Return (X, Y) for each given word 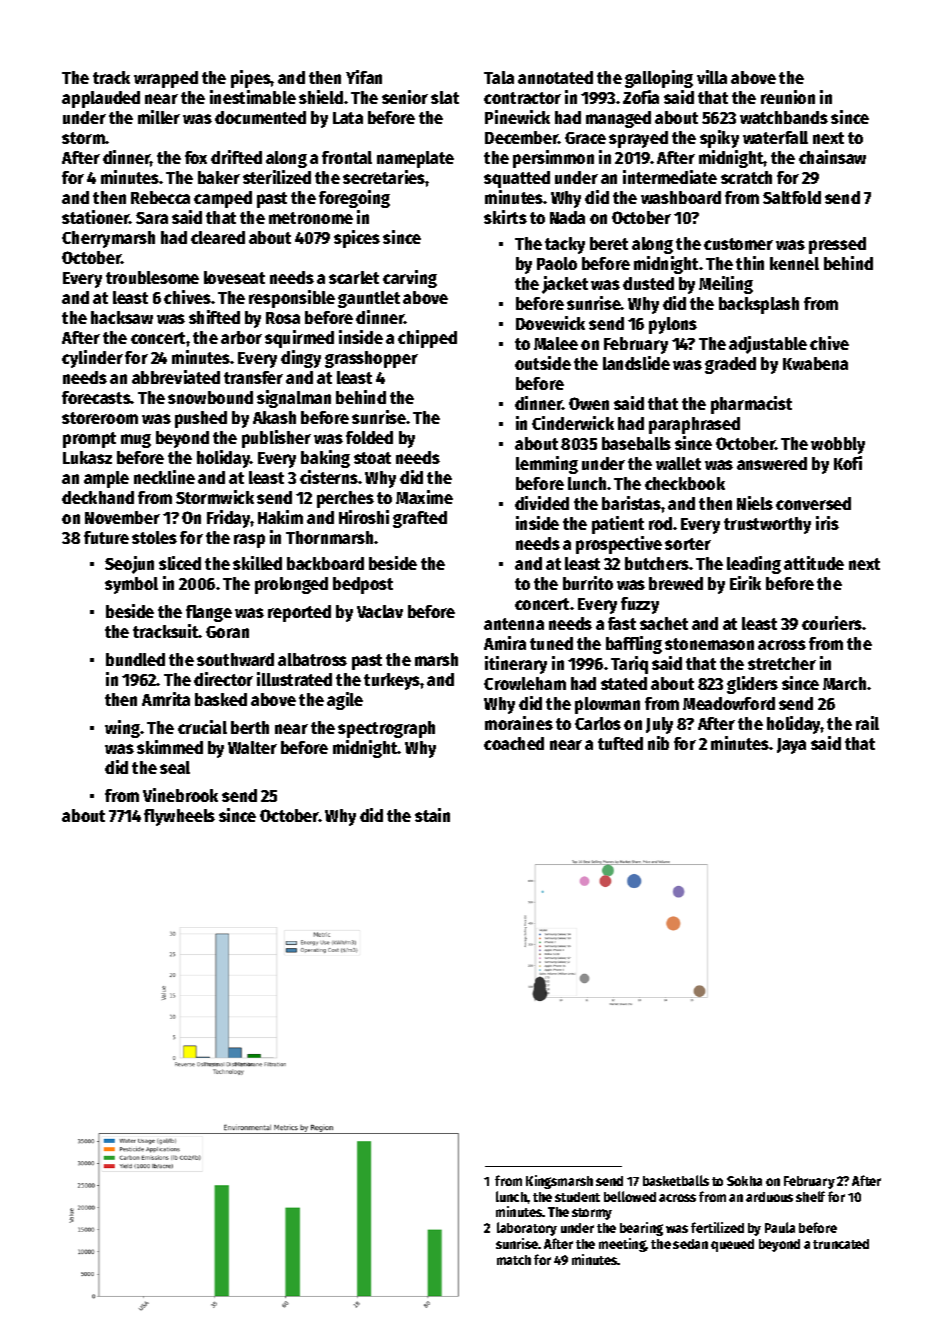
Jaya (791, 746)
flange (209, 613)
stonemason (709, 644)
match (514, 1260)
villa (712, 77)
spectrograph (386, 729)
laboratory (527, 1229)
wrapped (166, 79)
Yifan (364, 77)
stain (432, 815)
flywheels (179, 817)
